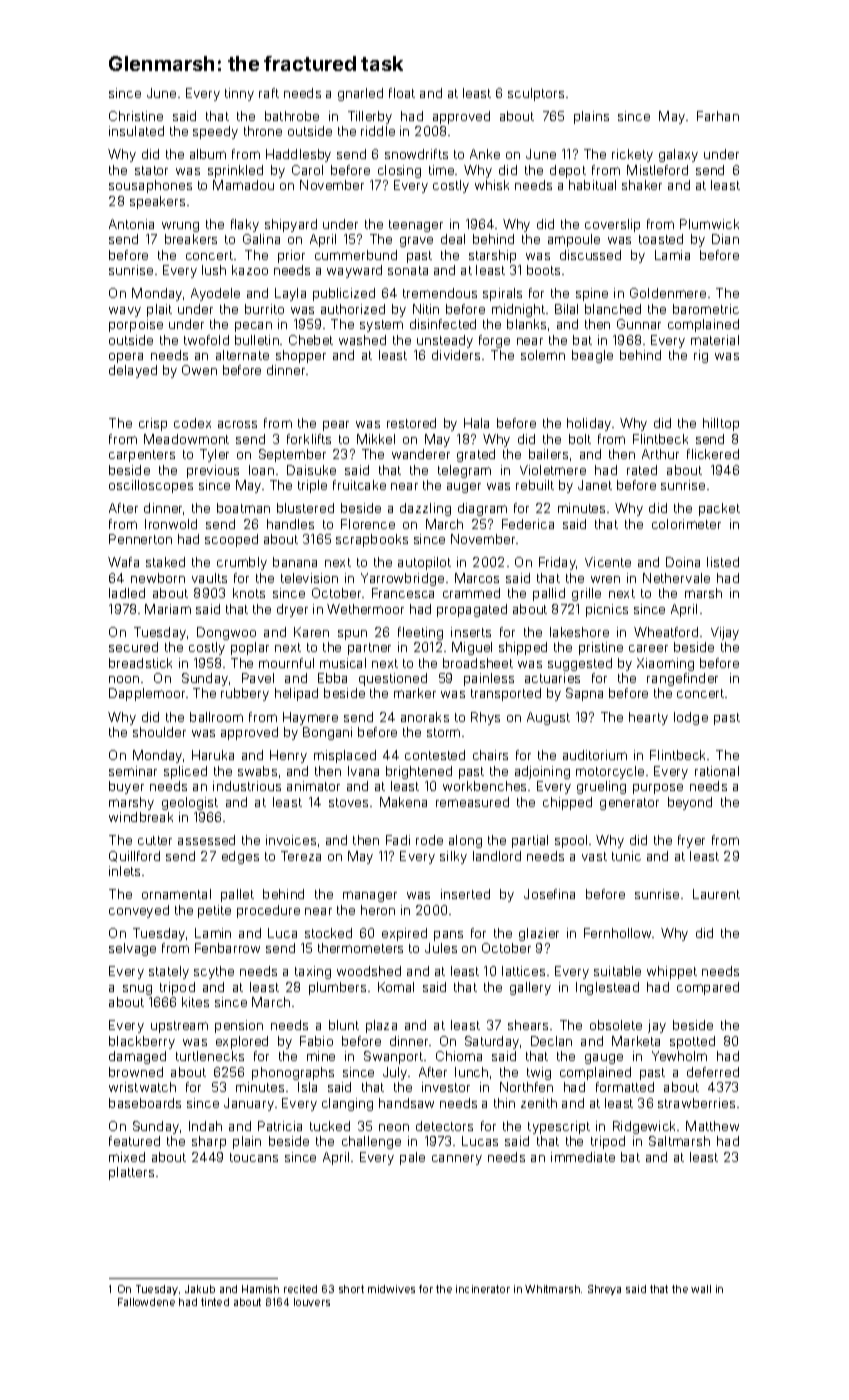 Image resolution: width=849 pixels, height=1400 pixels. I want to click on blackberry, so click(142, 1042).
